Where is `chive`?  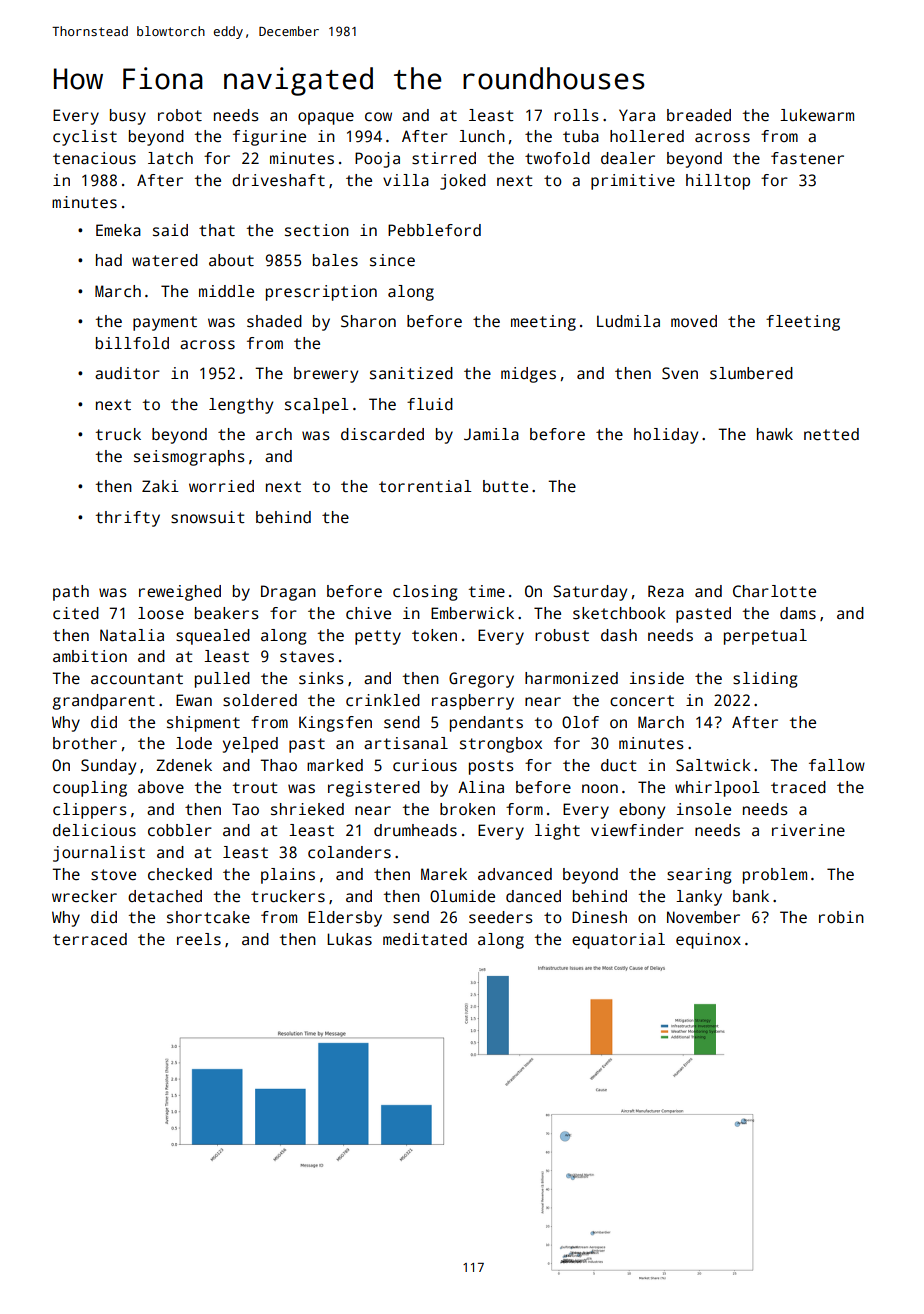
chive is located at coordinates (368, 613).
